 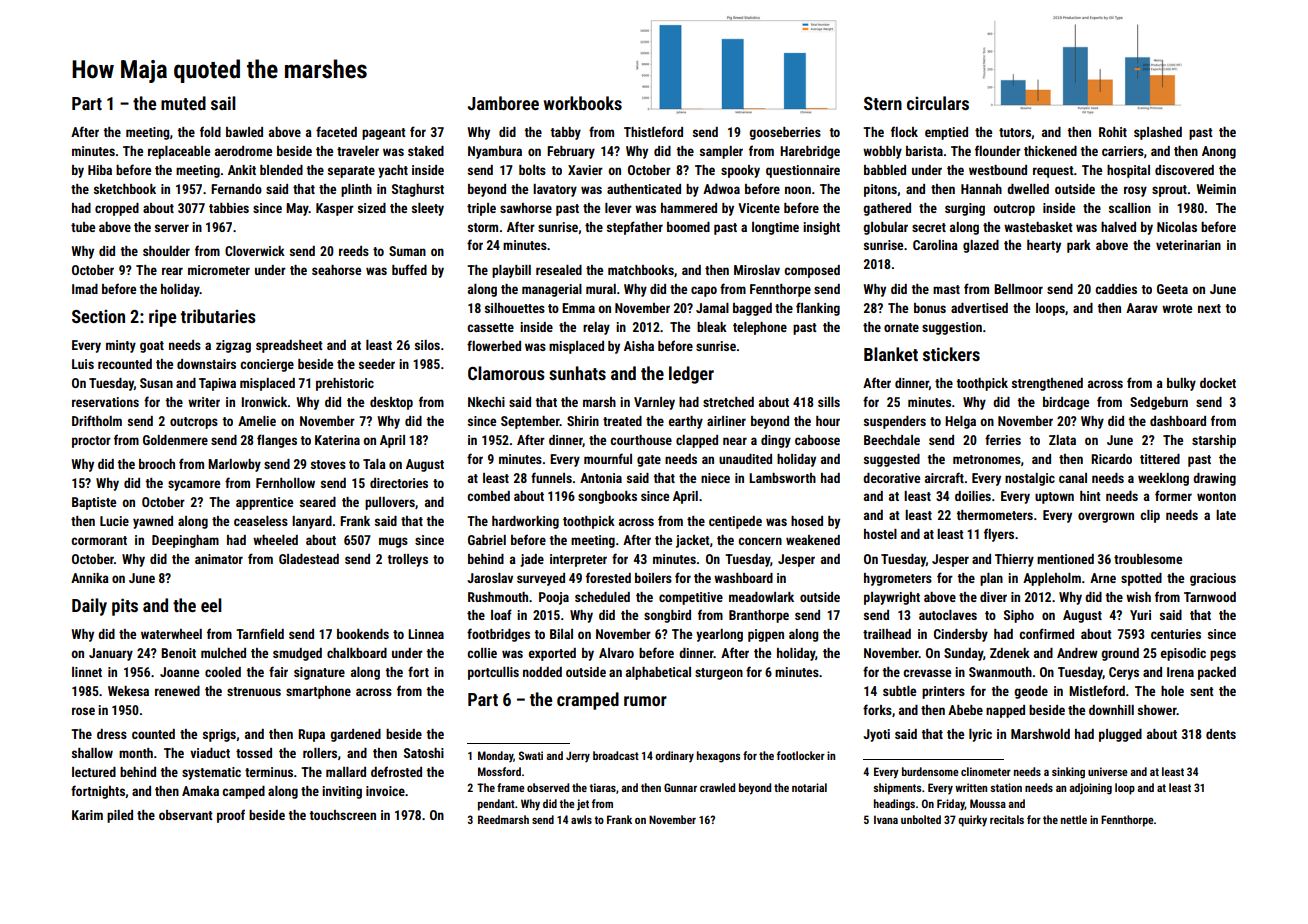 What do you see at coordinates (899, 691) in the document?
I see `subtle` at bounding box center [899, 691].
